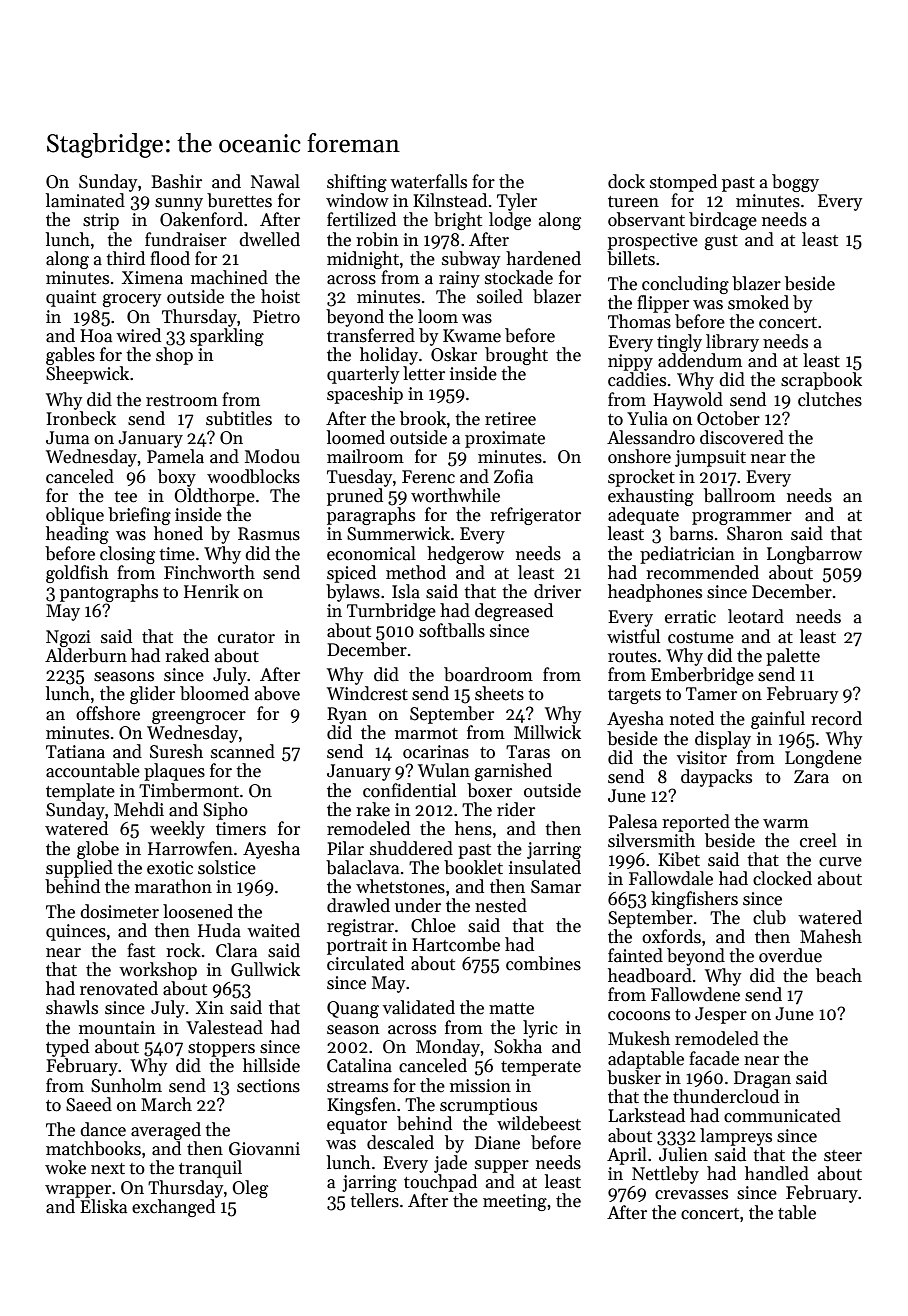 The height and width of the screenshot is (1316, 908). What do you see at coordinates (103, 1206) in the screenshot?
I see `Eliska` at bounding box center [103, 1206].
